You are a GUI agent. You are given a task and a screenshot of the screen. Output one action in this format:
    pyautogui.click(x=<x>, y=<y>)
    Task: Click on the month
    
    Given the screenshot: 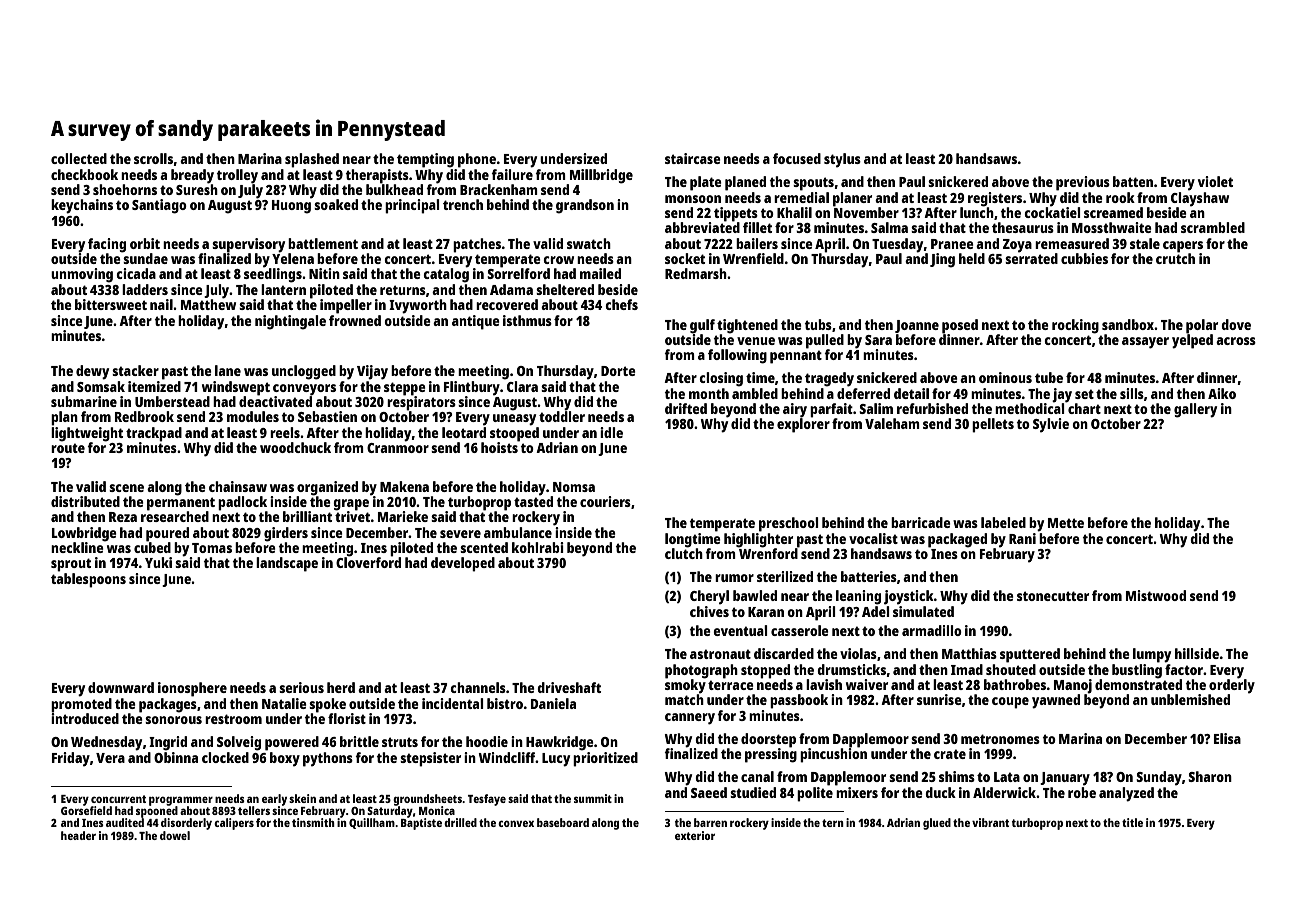 What is the action you would take?
    pyautogui.click(x=709, y=393)
